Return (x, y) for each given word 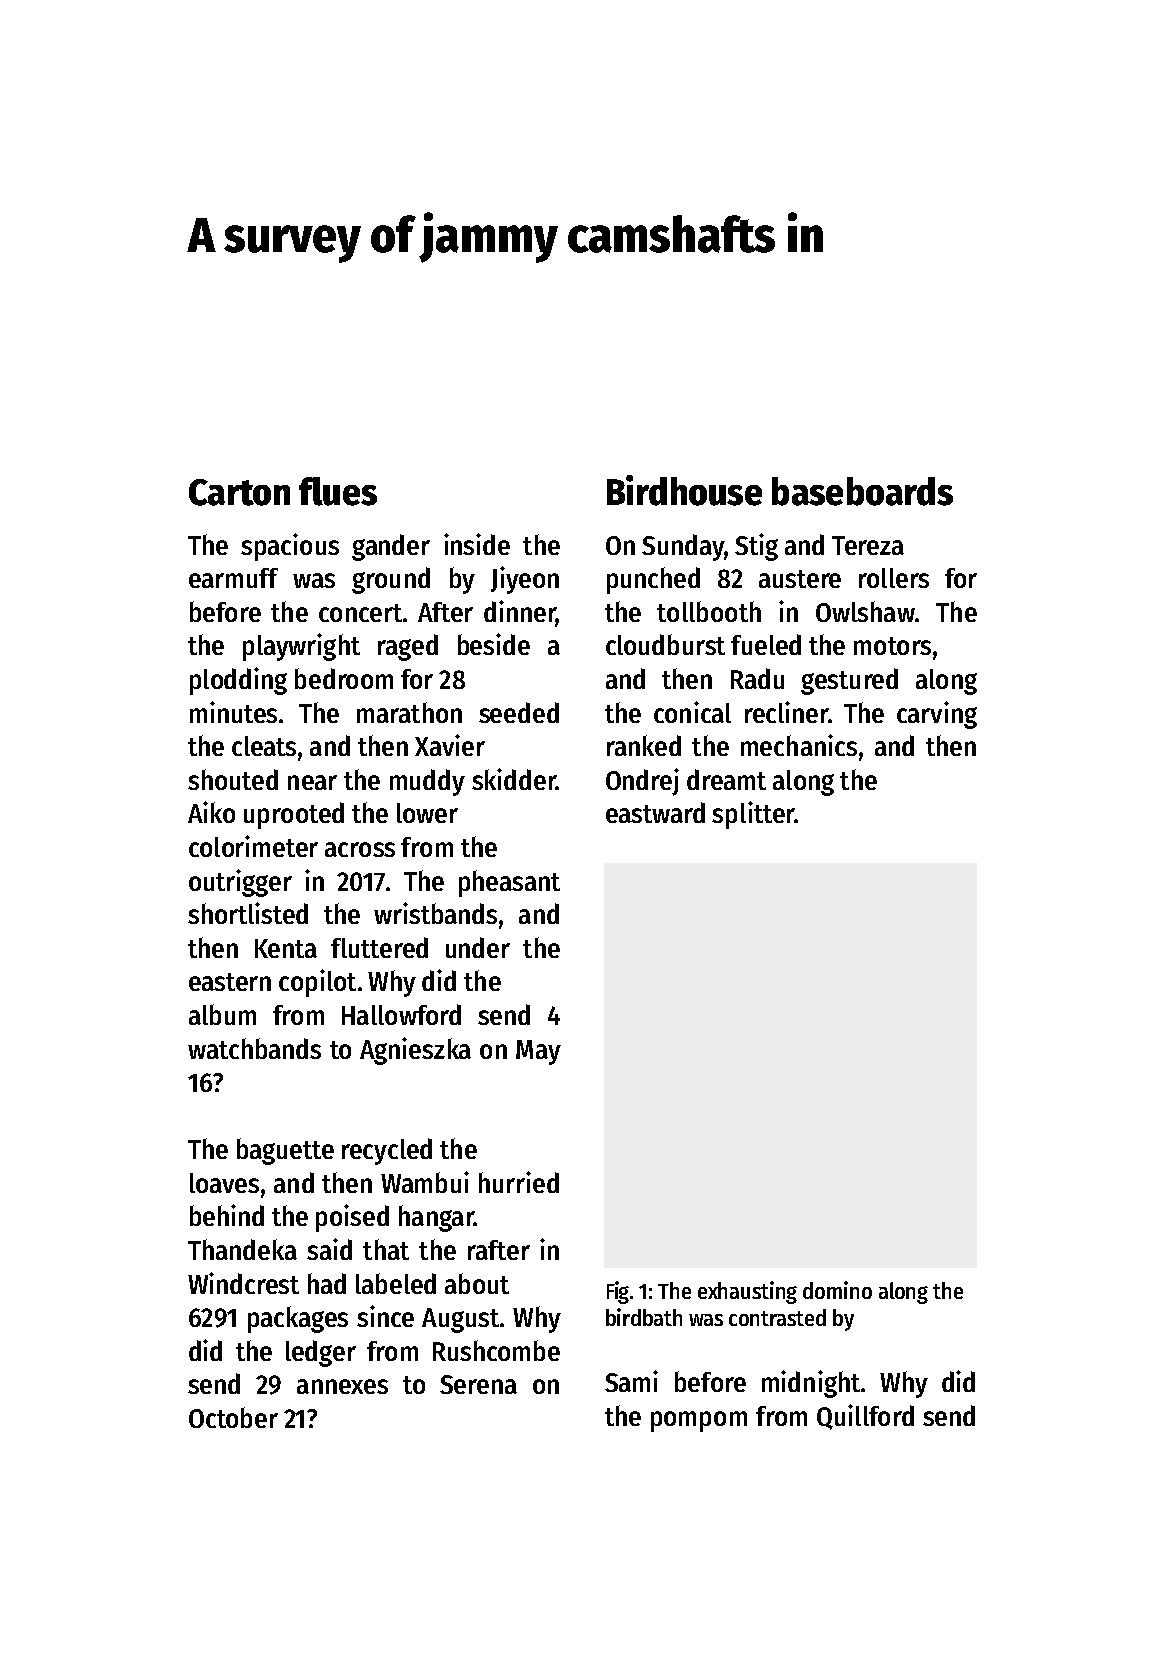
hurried (519, 1182)
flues (338, 491)
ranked (644, 745)
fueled (766, 644)
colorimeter (253, 846)
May (538, 1052)
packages (298, 1319)
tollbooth (709, 611)
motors (892, 646)
